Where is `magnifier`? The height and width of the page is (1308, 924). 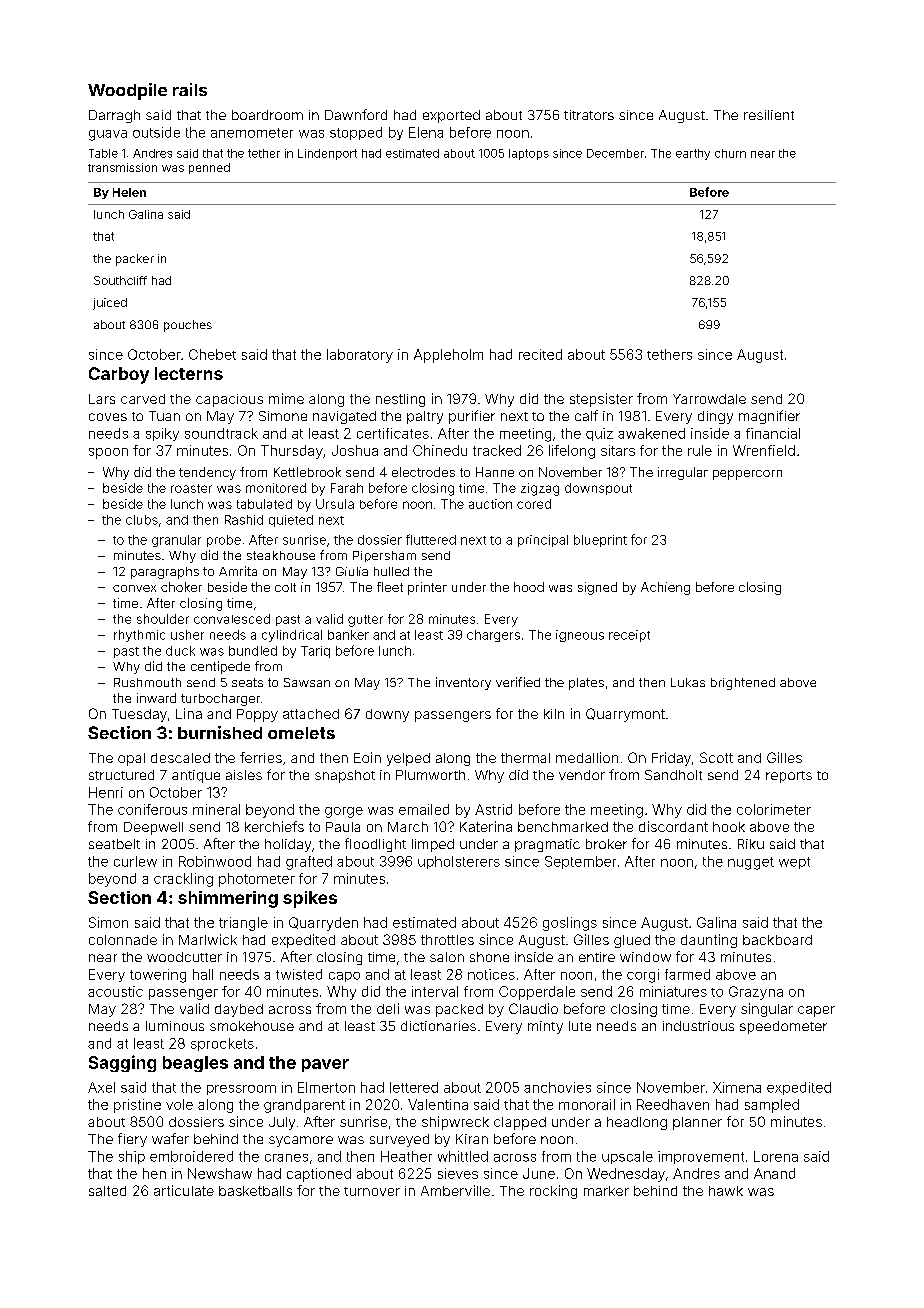
magnifier is located at coordinates (769, 417).
